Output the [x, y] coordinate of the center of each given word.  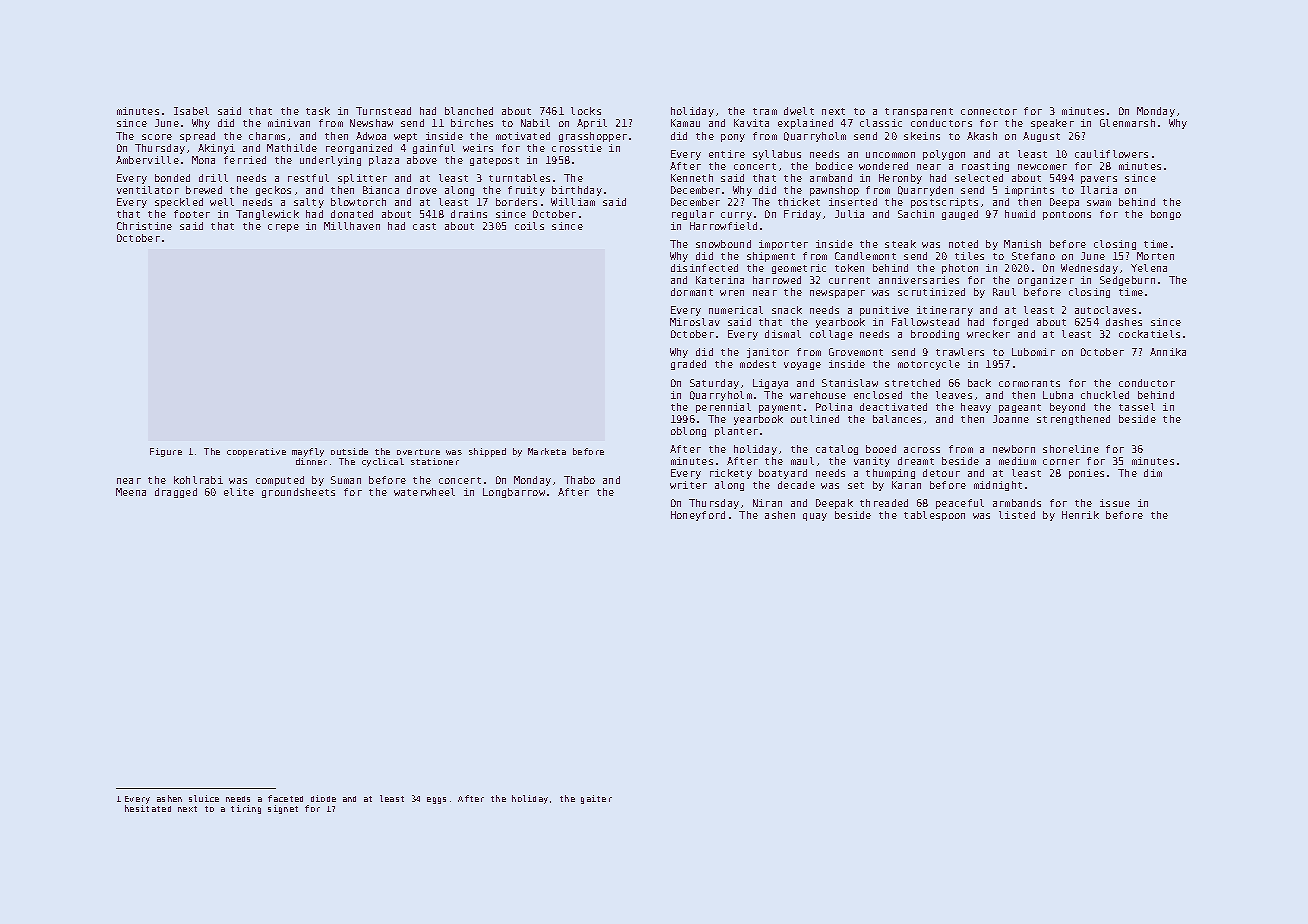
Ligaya [770, 384]
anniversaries [919, 280]
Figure [166, 452]
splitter [362, 179]
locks [586, 111]
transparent [919, 112]
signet [283, 809]
